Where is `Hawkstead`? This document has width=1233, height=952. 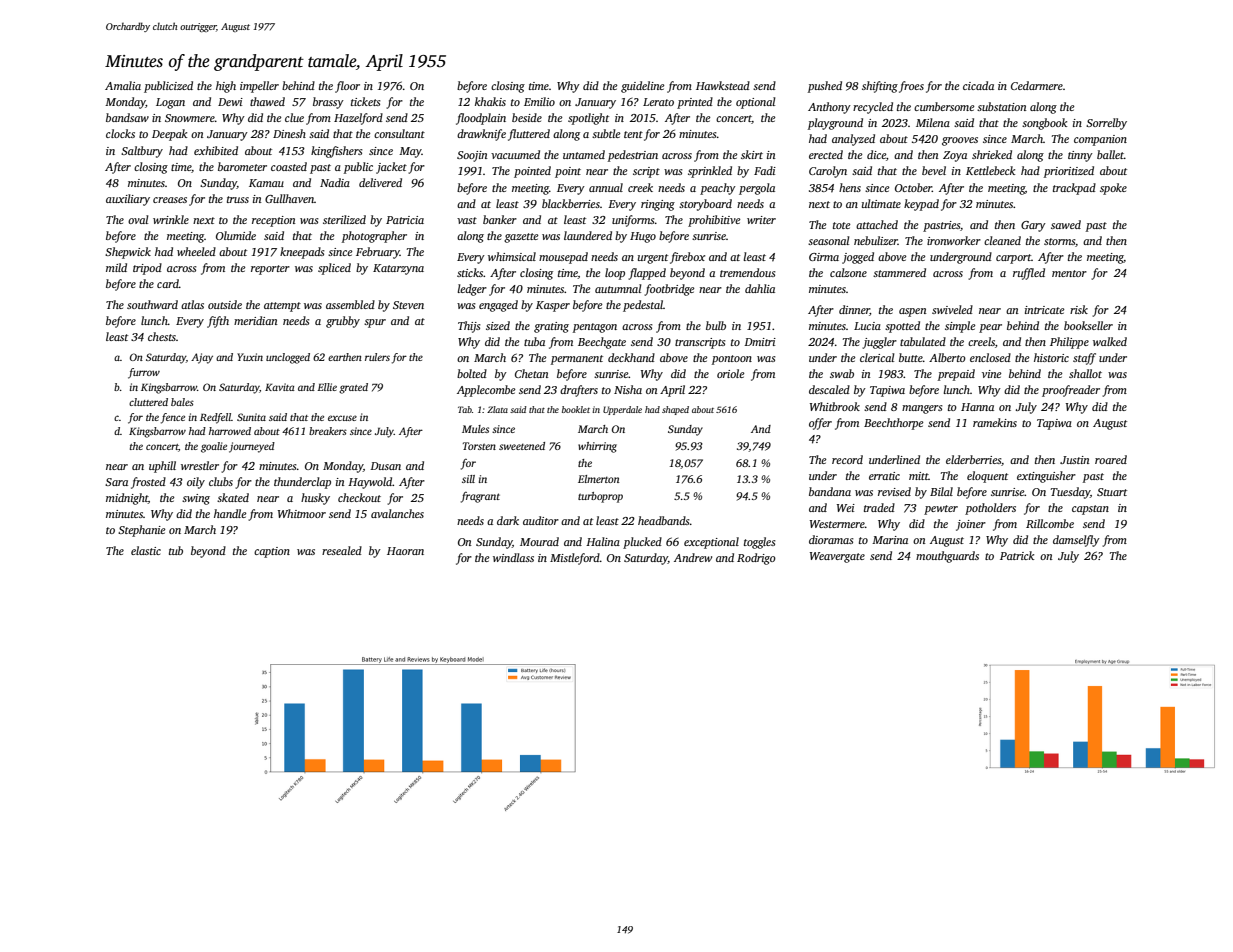
Hawkstead is located at coordinates (723, 85).
